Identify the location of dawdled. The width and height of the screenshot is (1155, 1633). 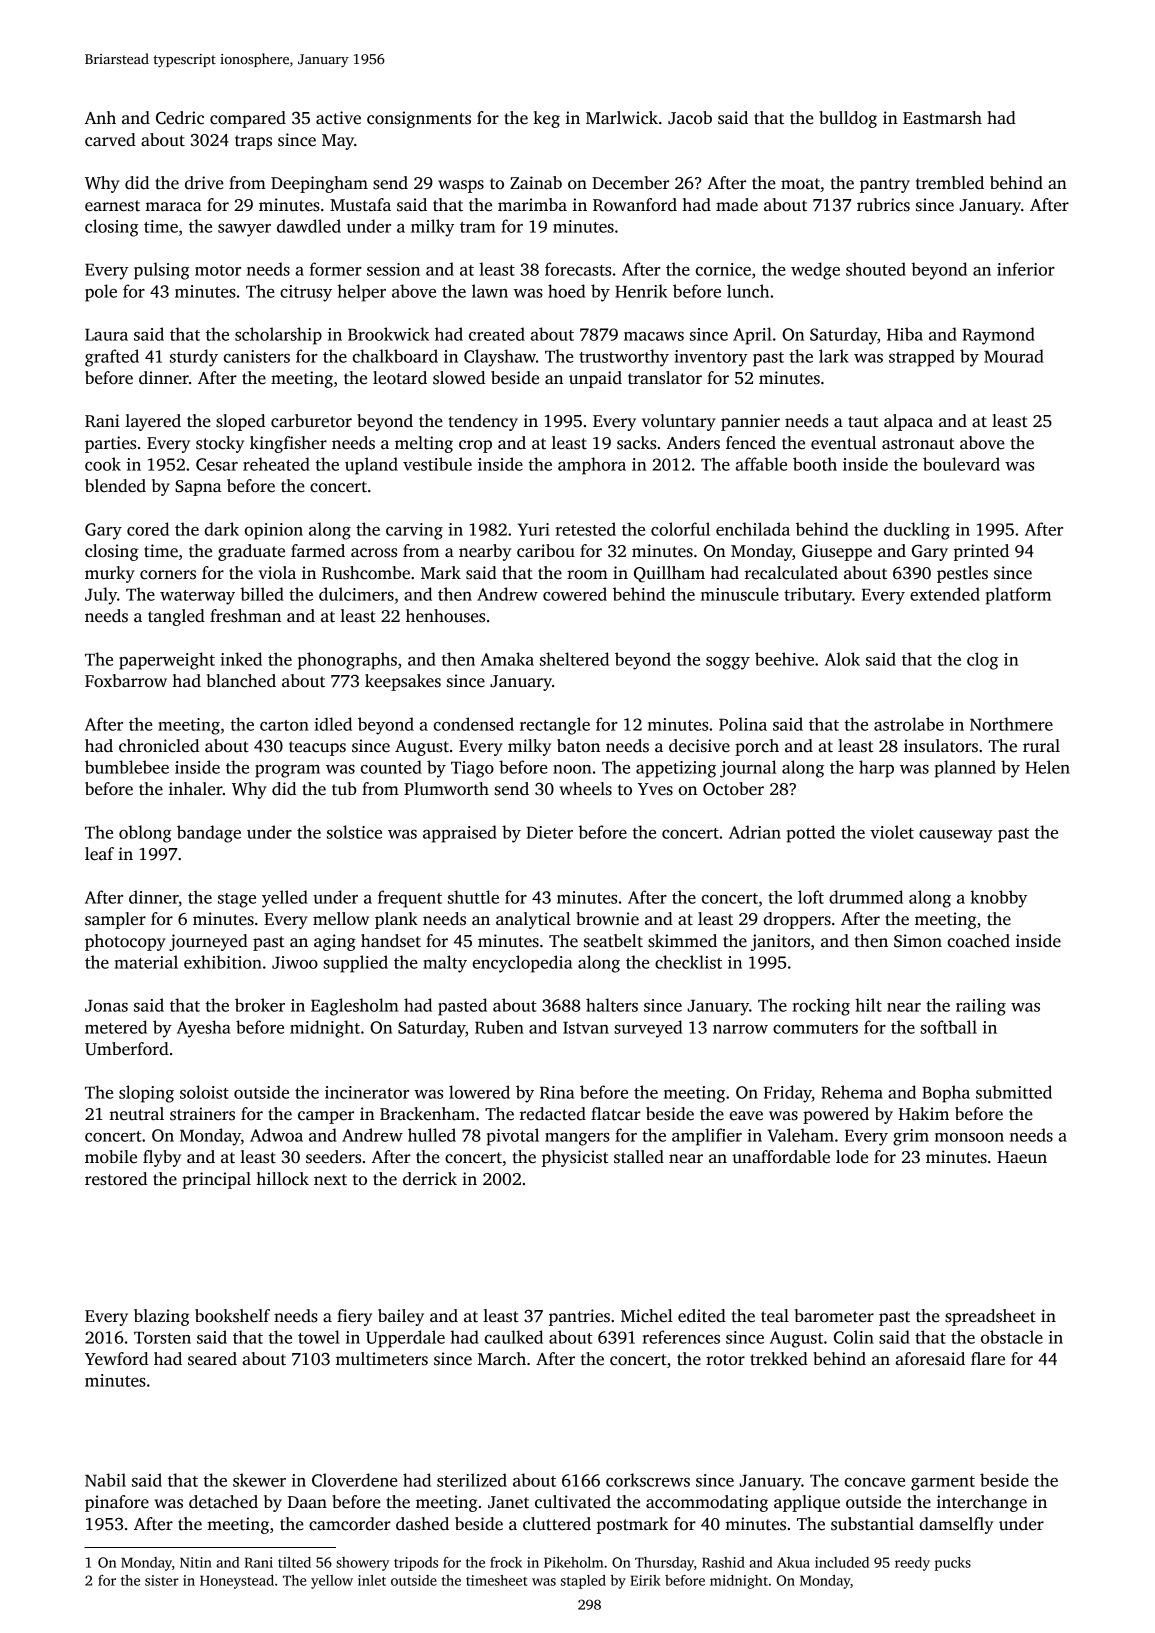
(309, 226).
